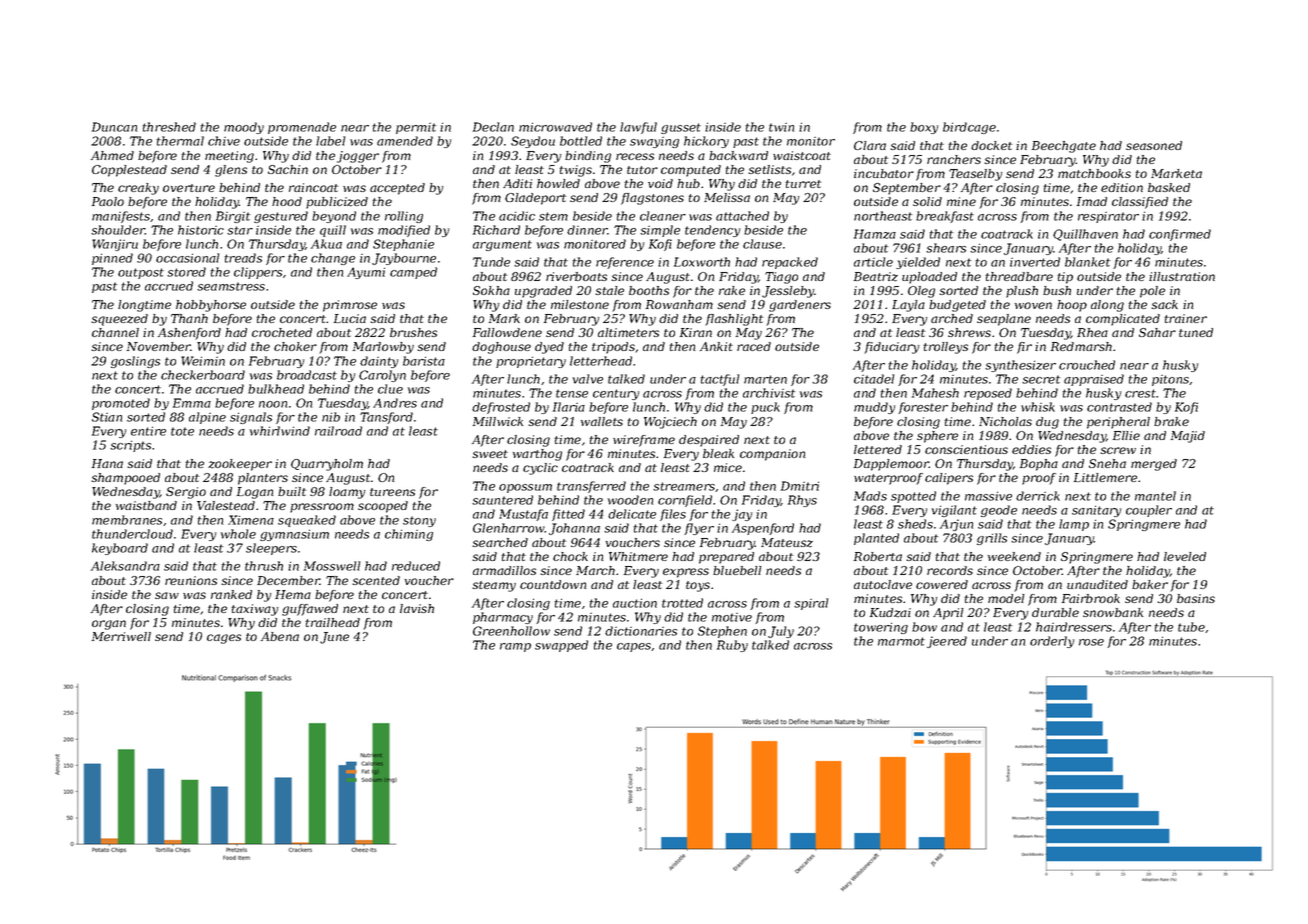 The image size is (1308, 924). Describe the element at coordinates (358, 157) in the screenshot. I see `jogger` at that location.
